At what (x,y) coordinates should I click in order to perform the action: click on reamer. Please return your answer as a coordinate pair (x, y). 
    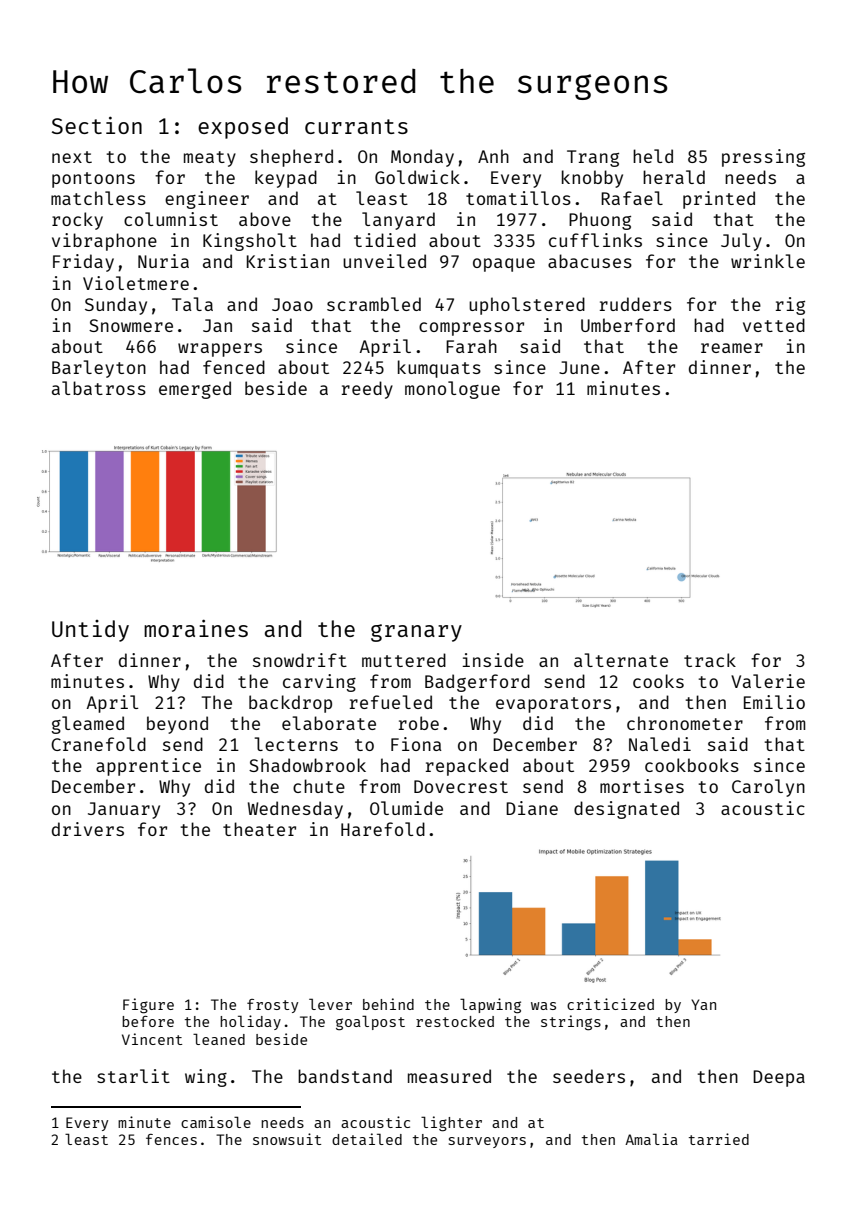
    Looking at the image, I should click on (732, 348).
